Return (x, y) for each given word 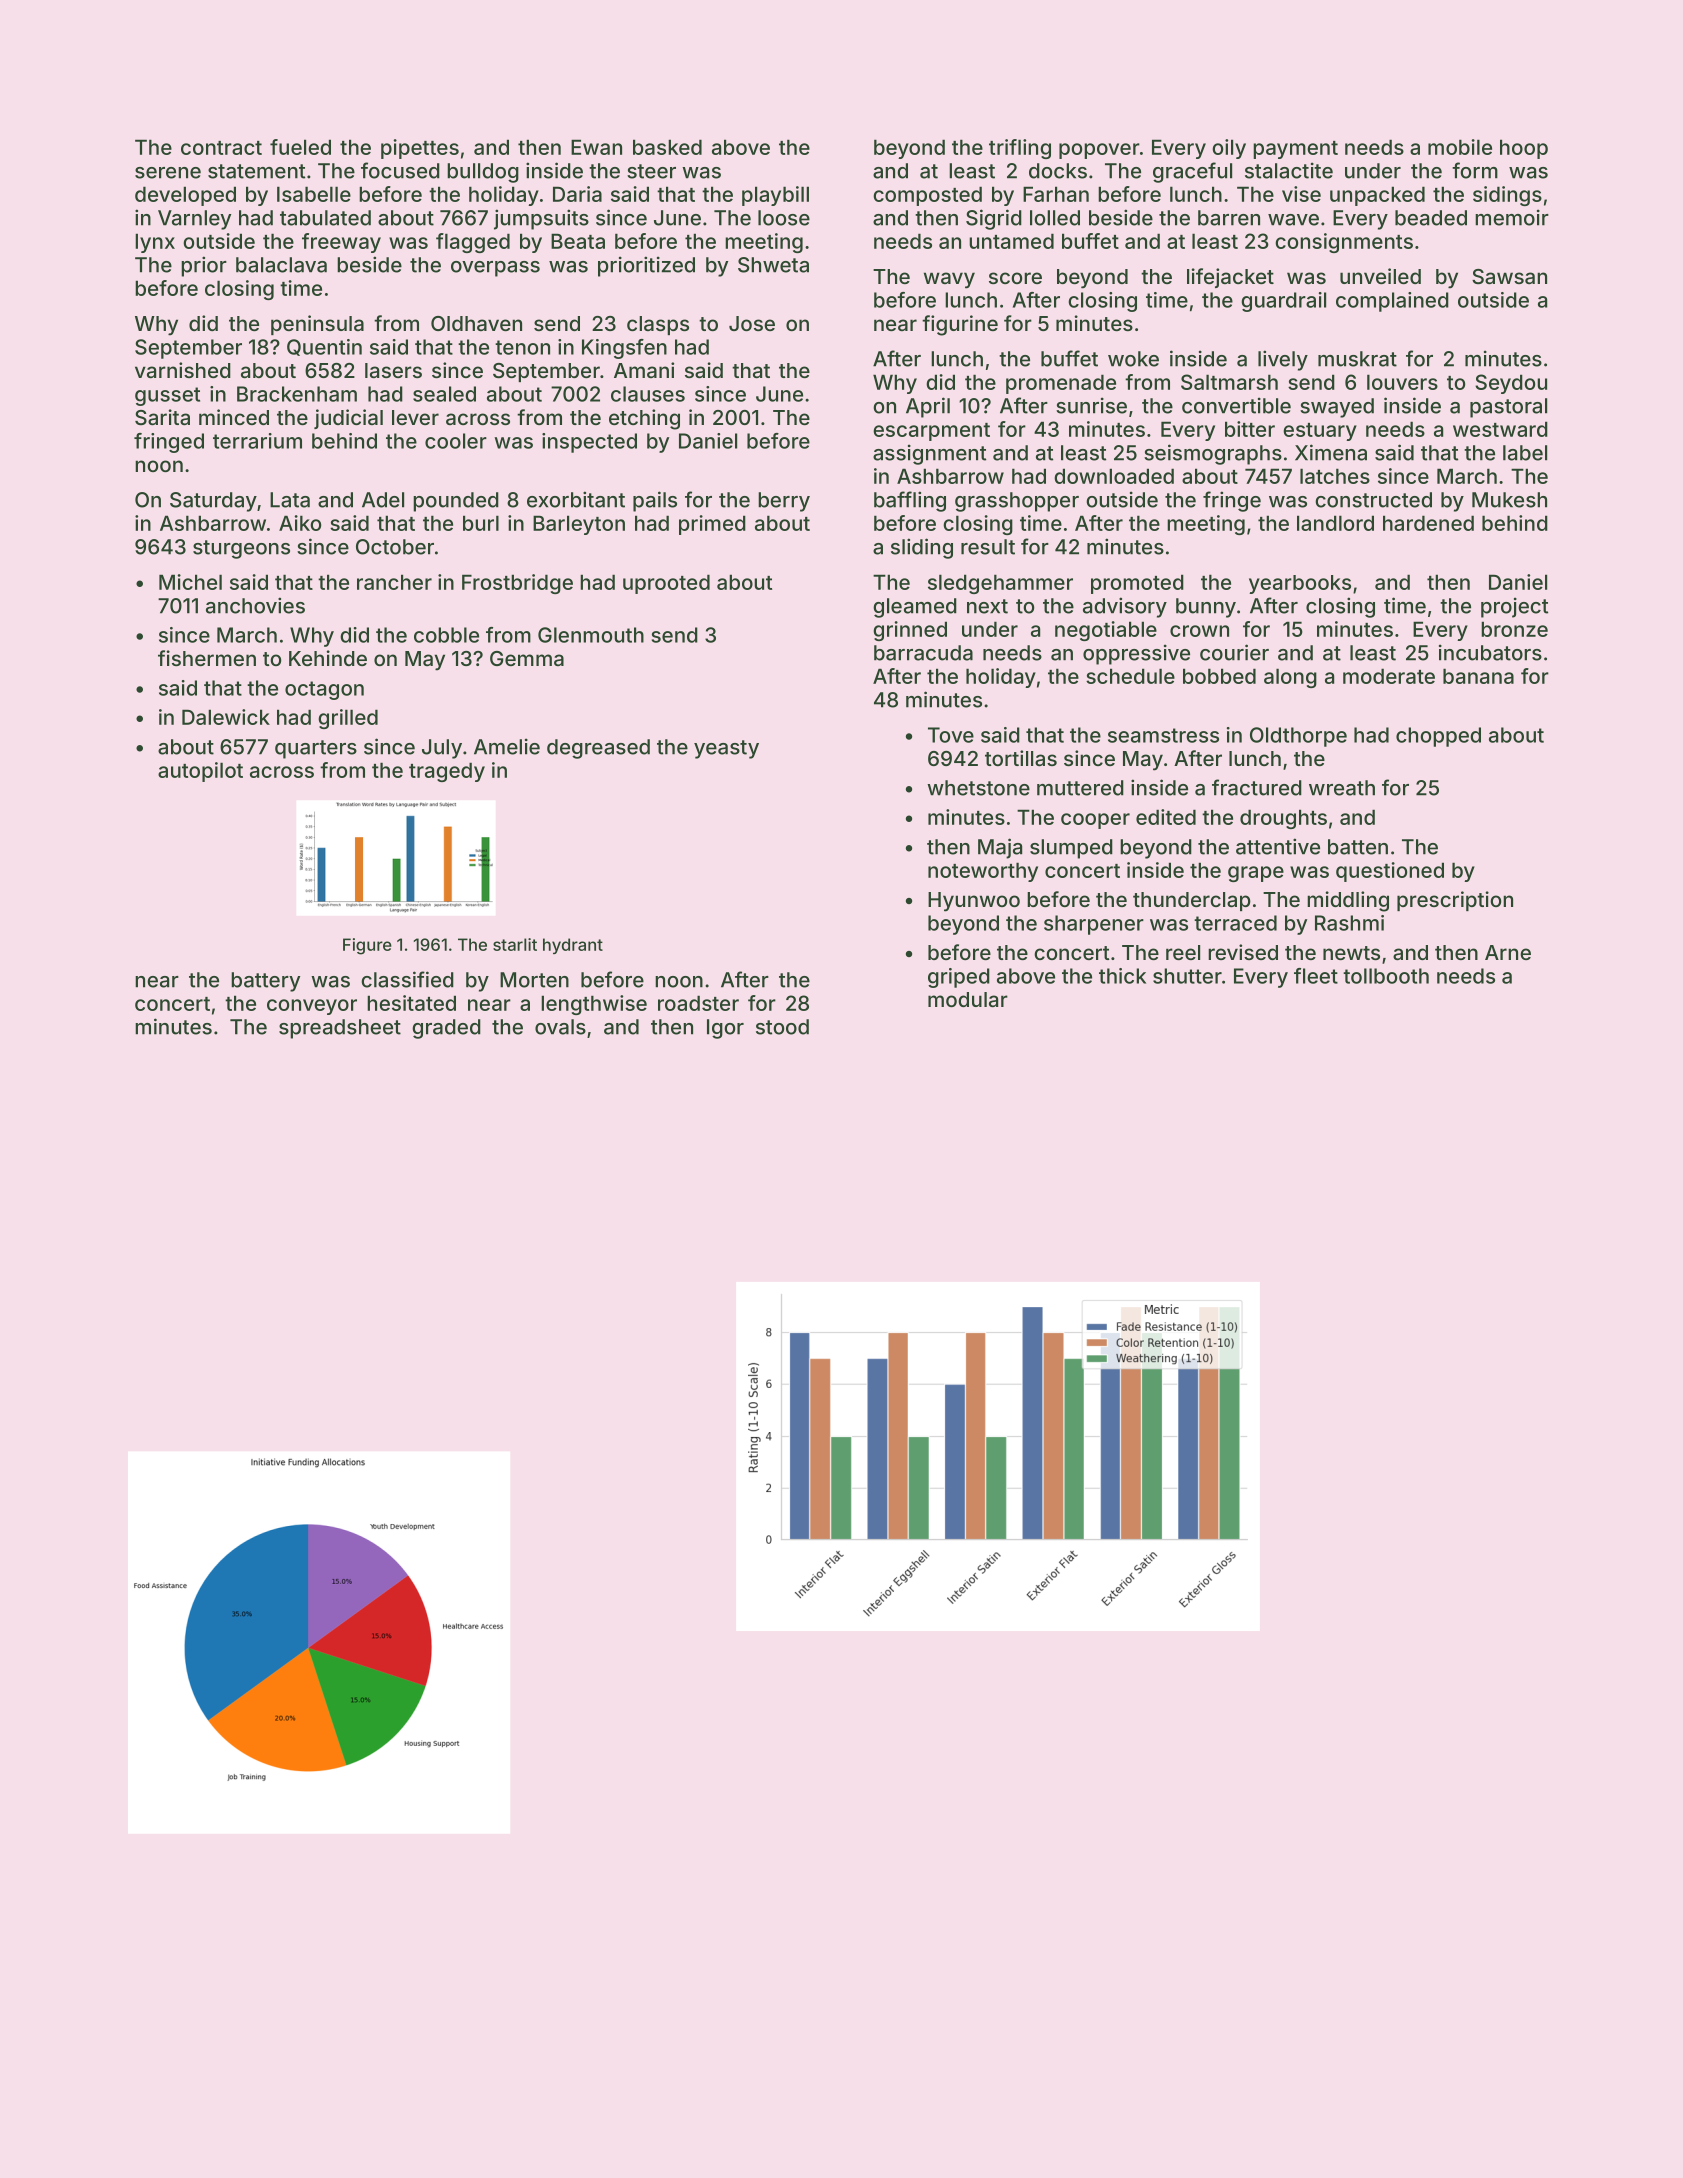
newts (1351, 953)
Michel (190, 582)
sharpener (1094, 925)
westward (1500, 429)
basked (667, 147)
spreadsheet (340, 1029)
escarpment (931, 432)
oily (1229, 149)
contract (221, 148)
